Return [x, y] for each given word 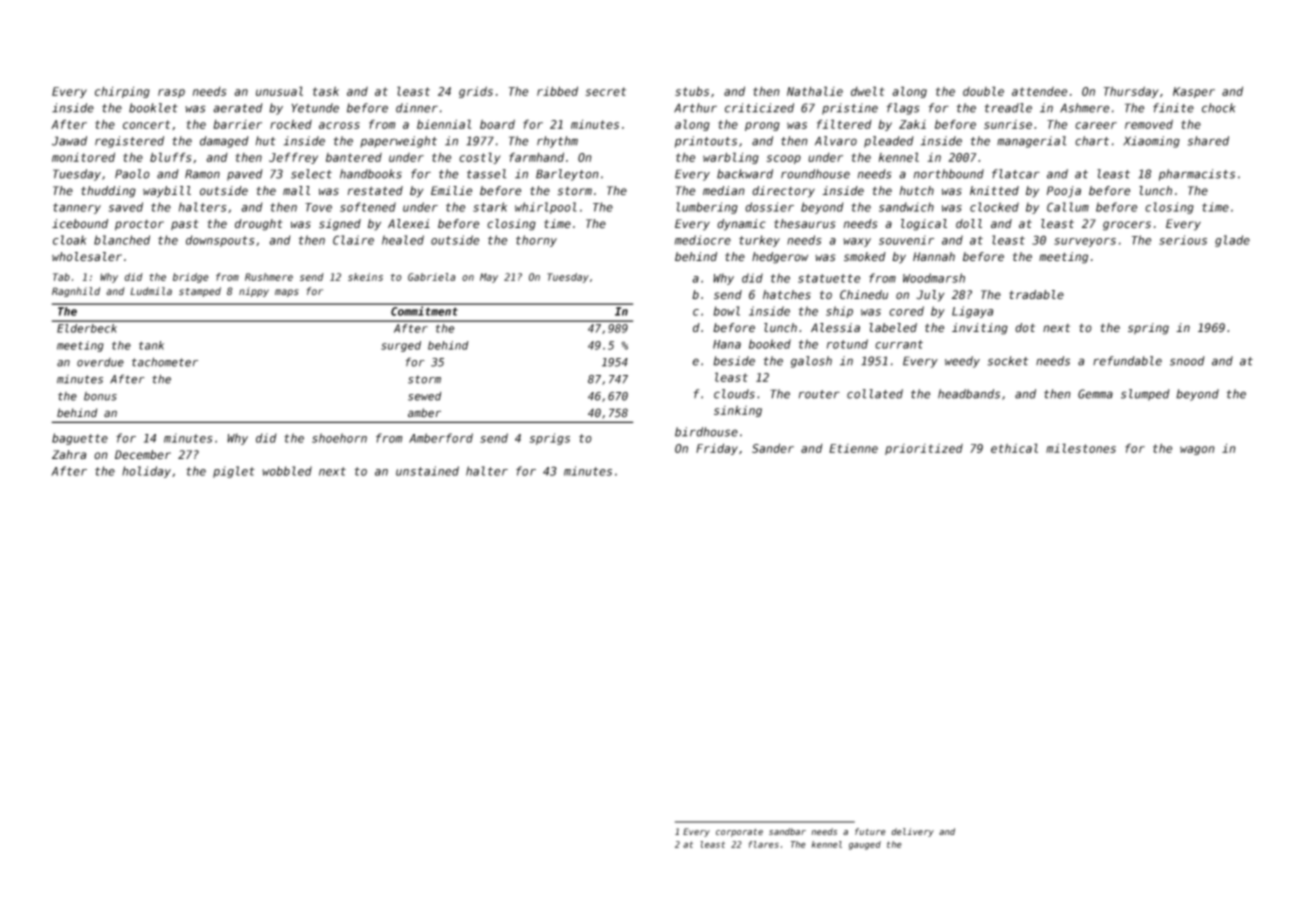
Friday [717, 449]
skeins [365, 277]
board [497, 124]
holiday [146, 472]
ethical [1014, 448]
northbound [949, 174]
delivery [912, 832]
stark [490, 207]
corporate [739, 833]
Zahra [69, 454]
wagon [1197, 450]
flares [763, 844]
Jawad [69, 141]
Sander [773, 448]
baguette [80, 439]
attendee [1039, 91]
